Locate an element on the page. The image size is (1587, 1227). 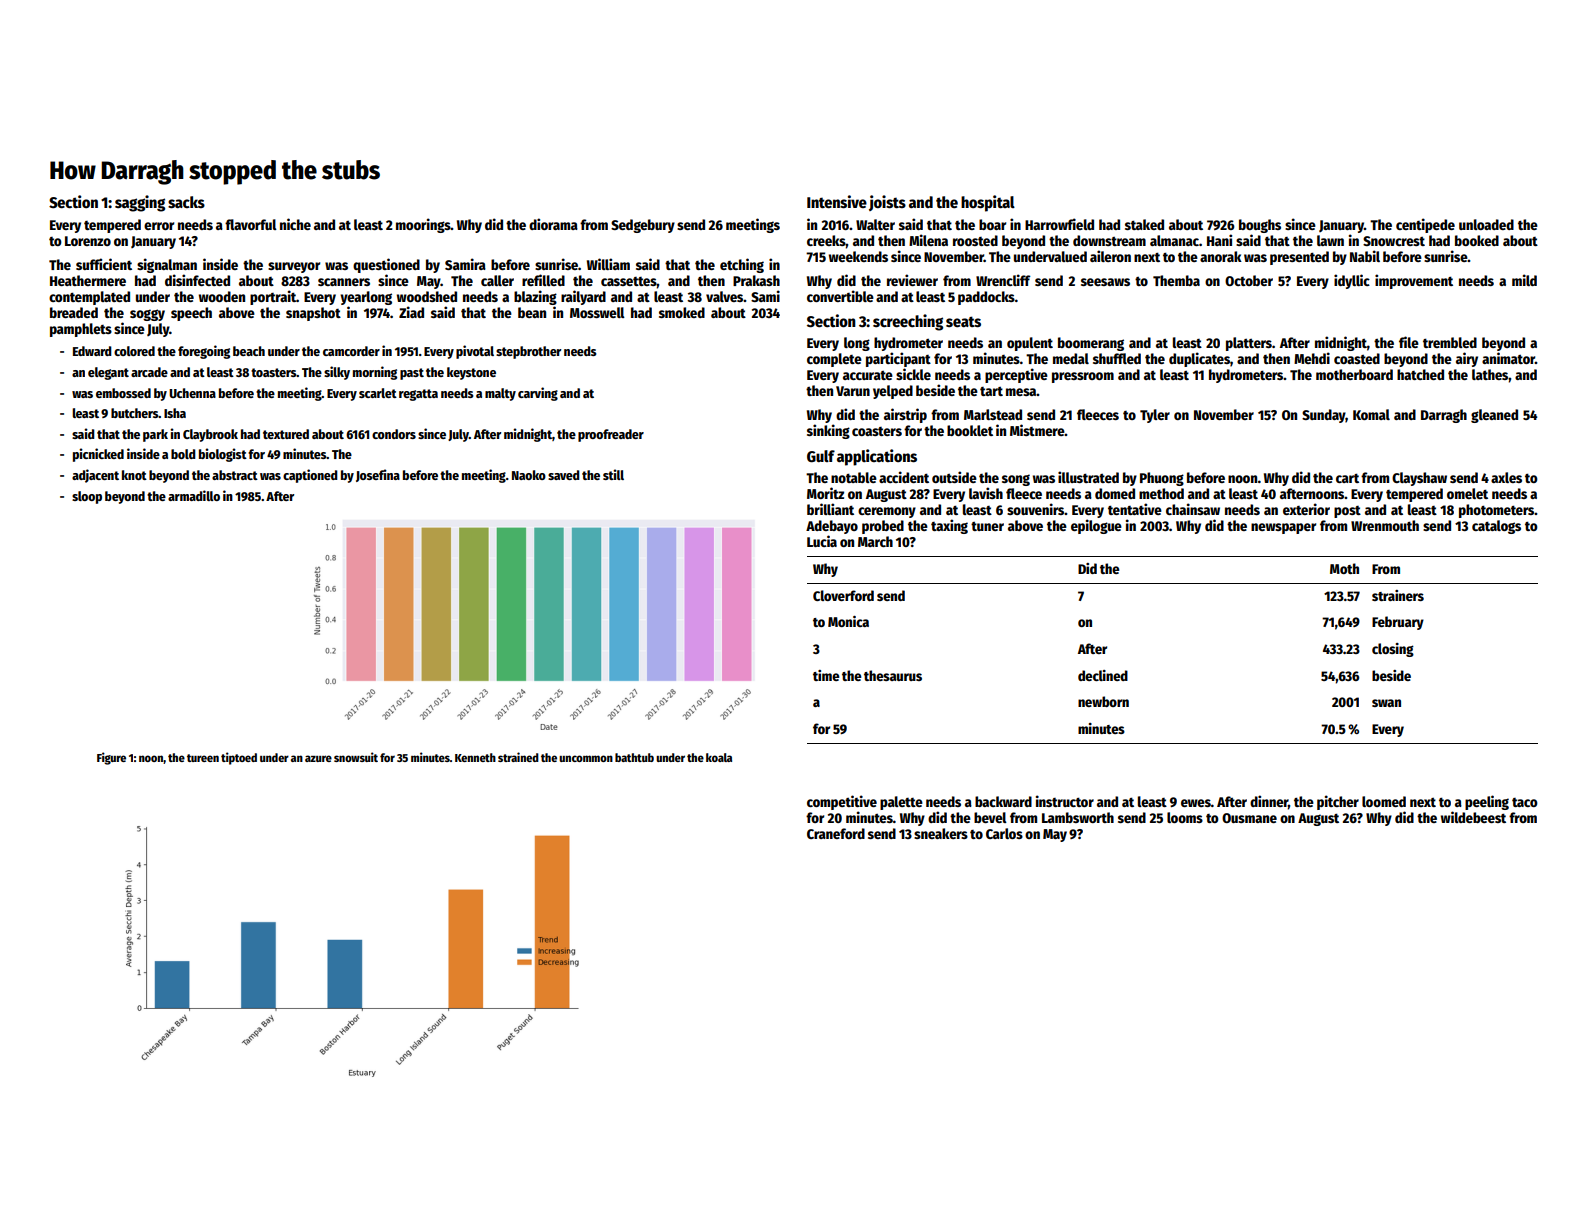
unloaded is located at coordinates (1486, 224).
